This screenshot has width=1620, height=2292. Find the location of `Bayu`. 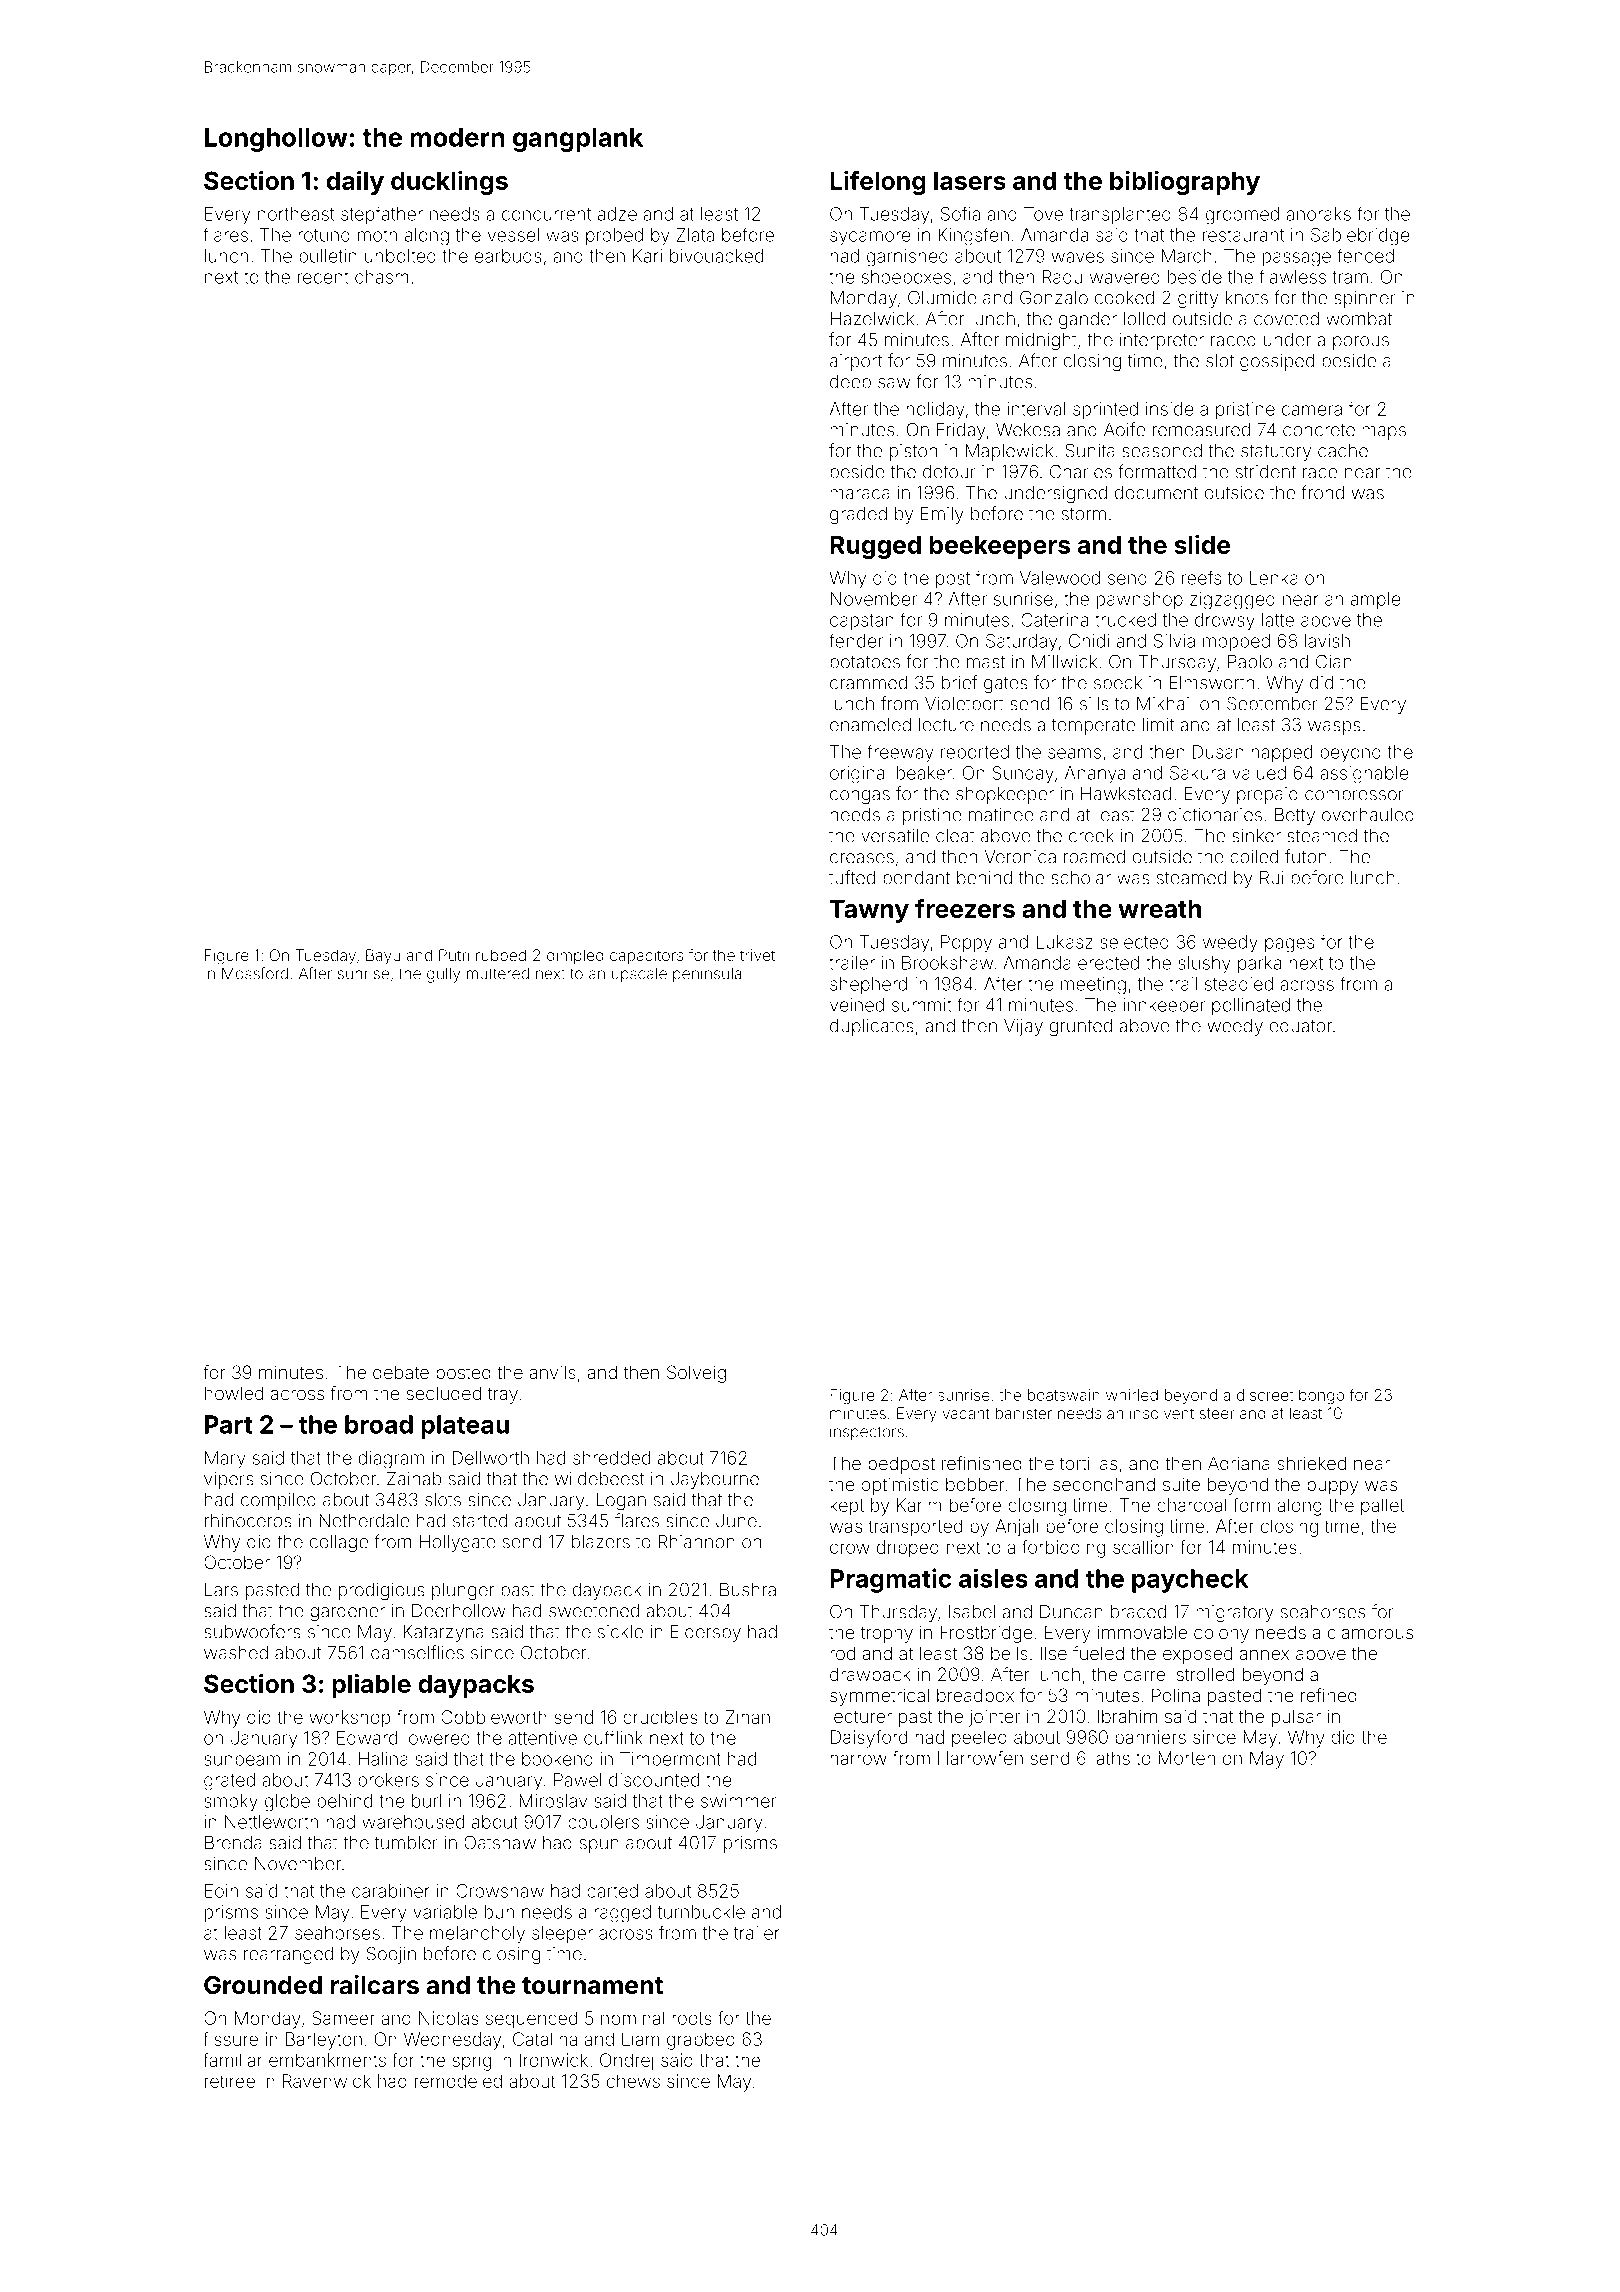

Bayu is located at coordinates (383, 957).
